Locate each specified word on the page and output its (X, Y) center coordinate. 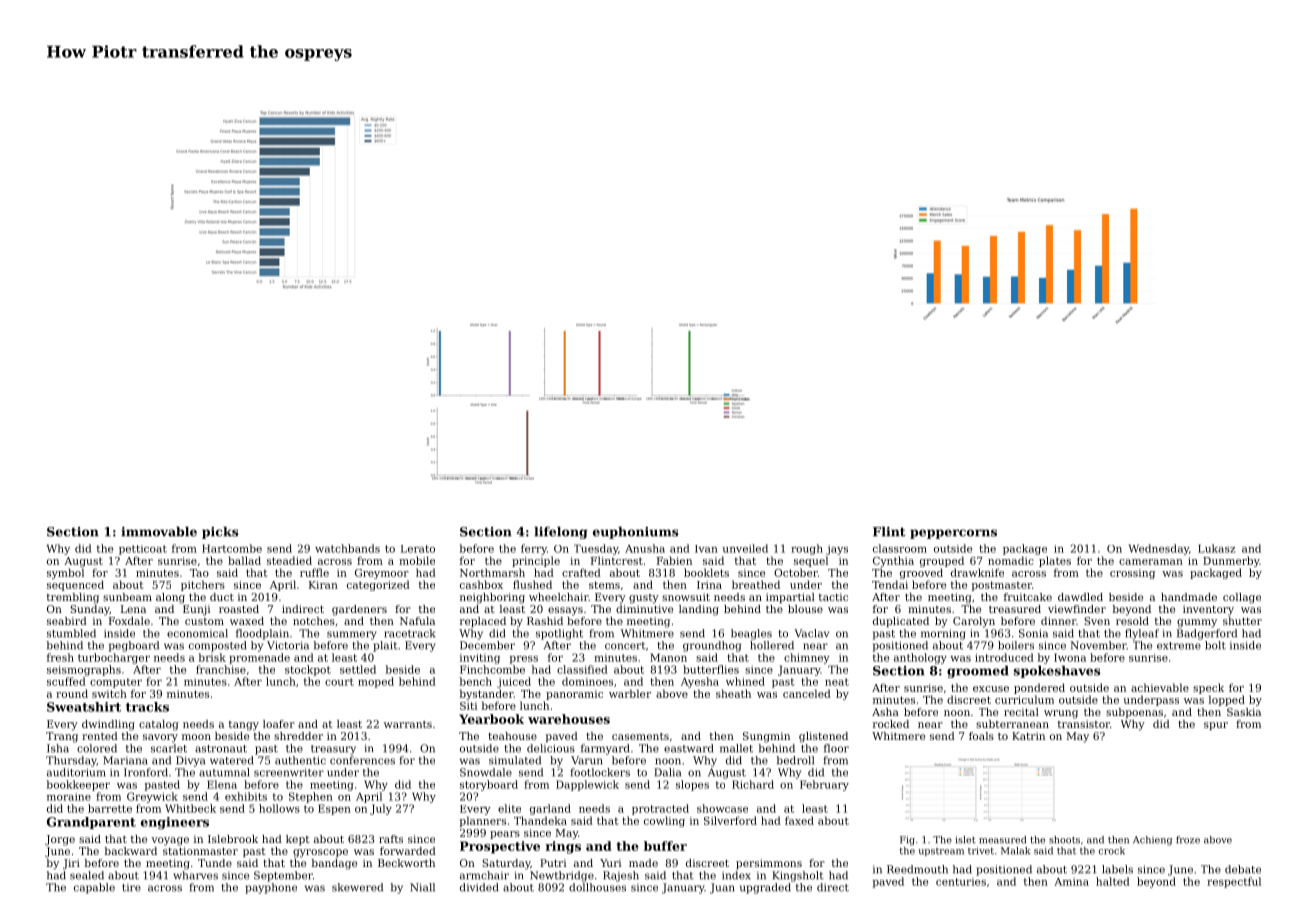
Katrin (1028, 736)
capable (94, 888)
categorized (378, 585)
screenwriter (289, 772)
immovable (159, 531)
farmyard (605, 749)
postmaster (1002, 586)
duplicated (901, 622)
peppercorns (953, 534)
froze (1188, 840)
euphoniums (635, 532)
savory (160, 738)
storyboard (489, 785)
